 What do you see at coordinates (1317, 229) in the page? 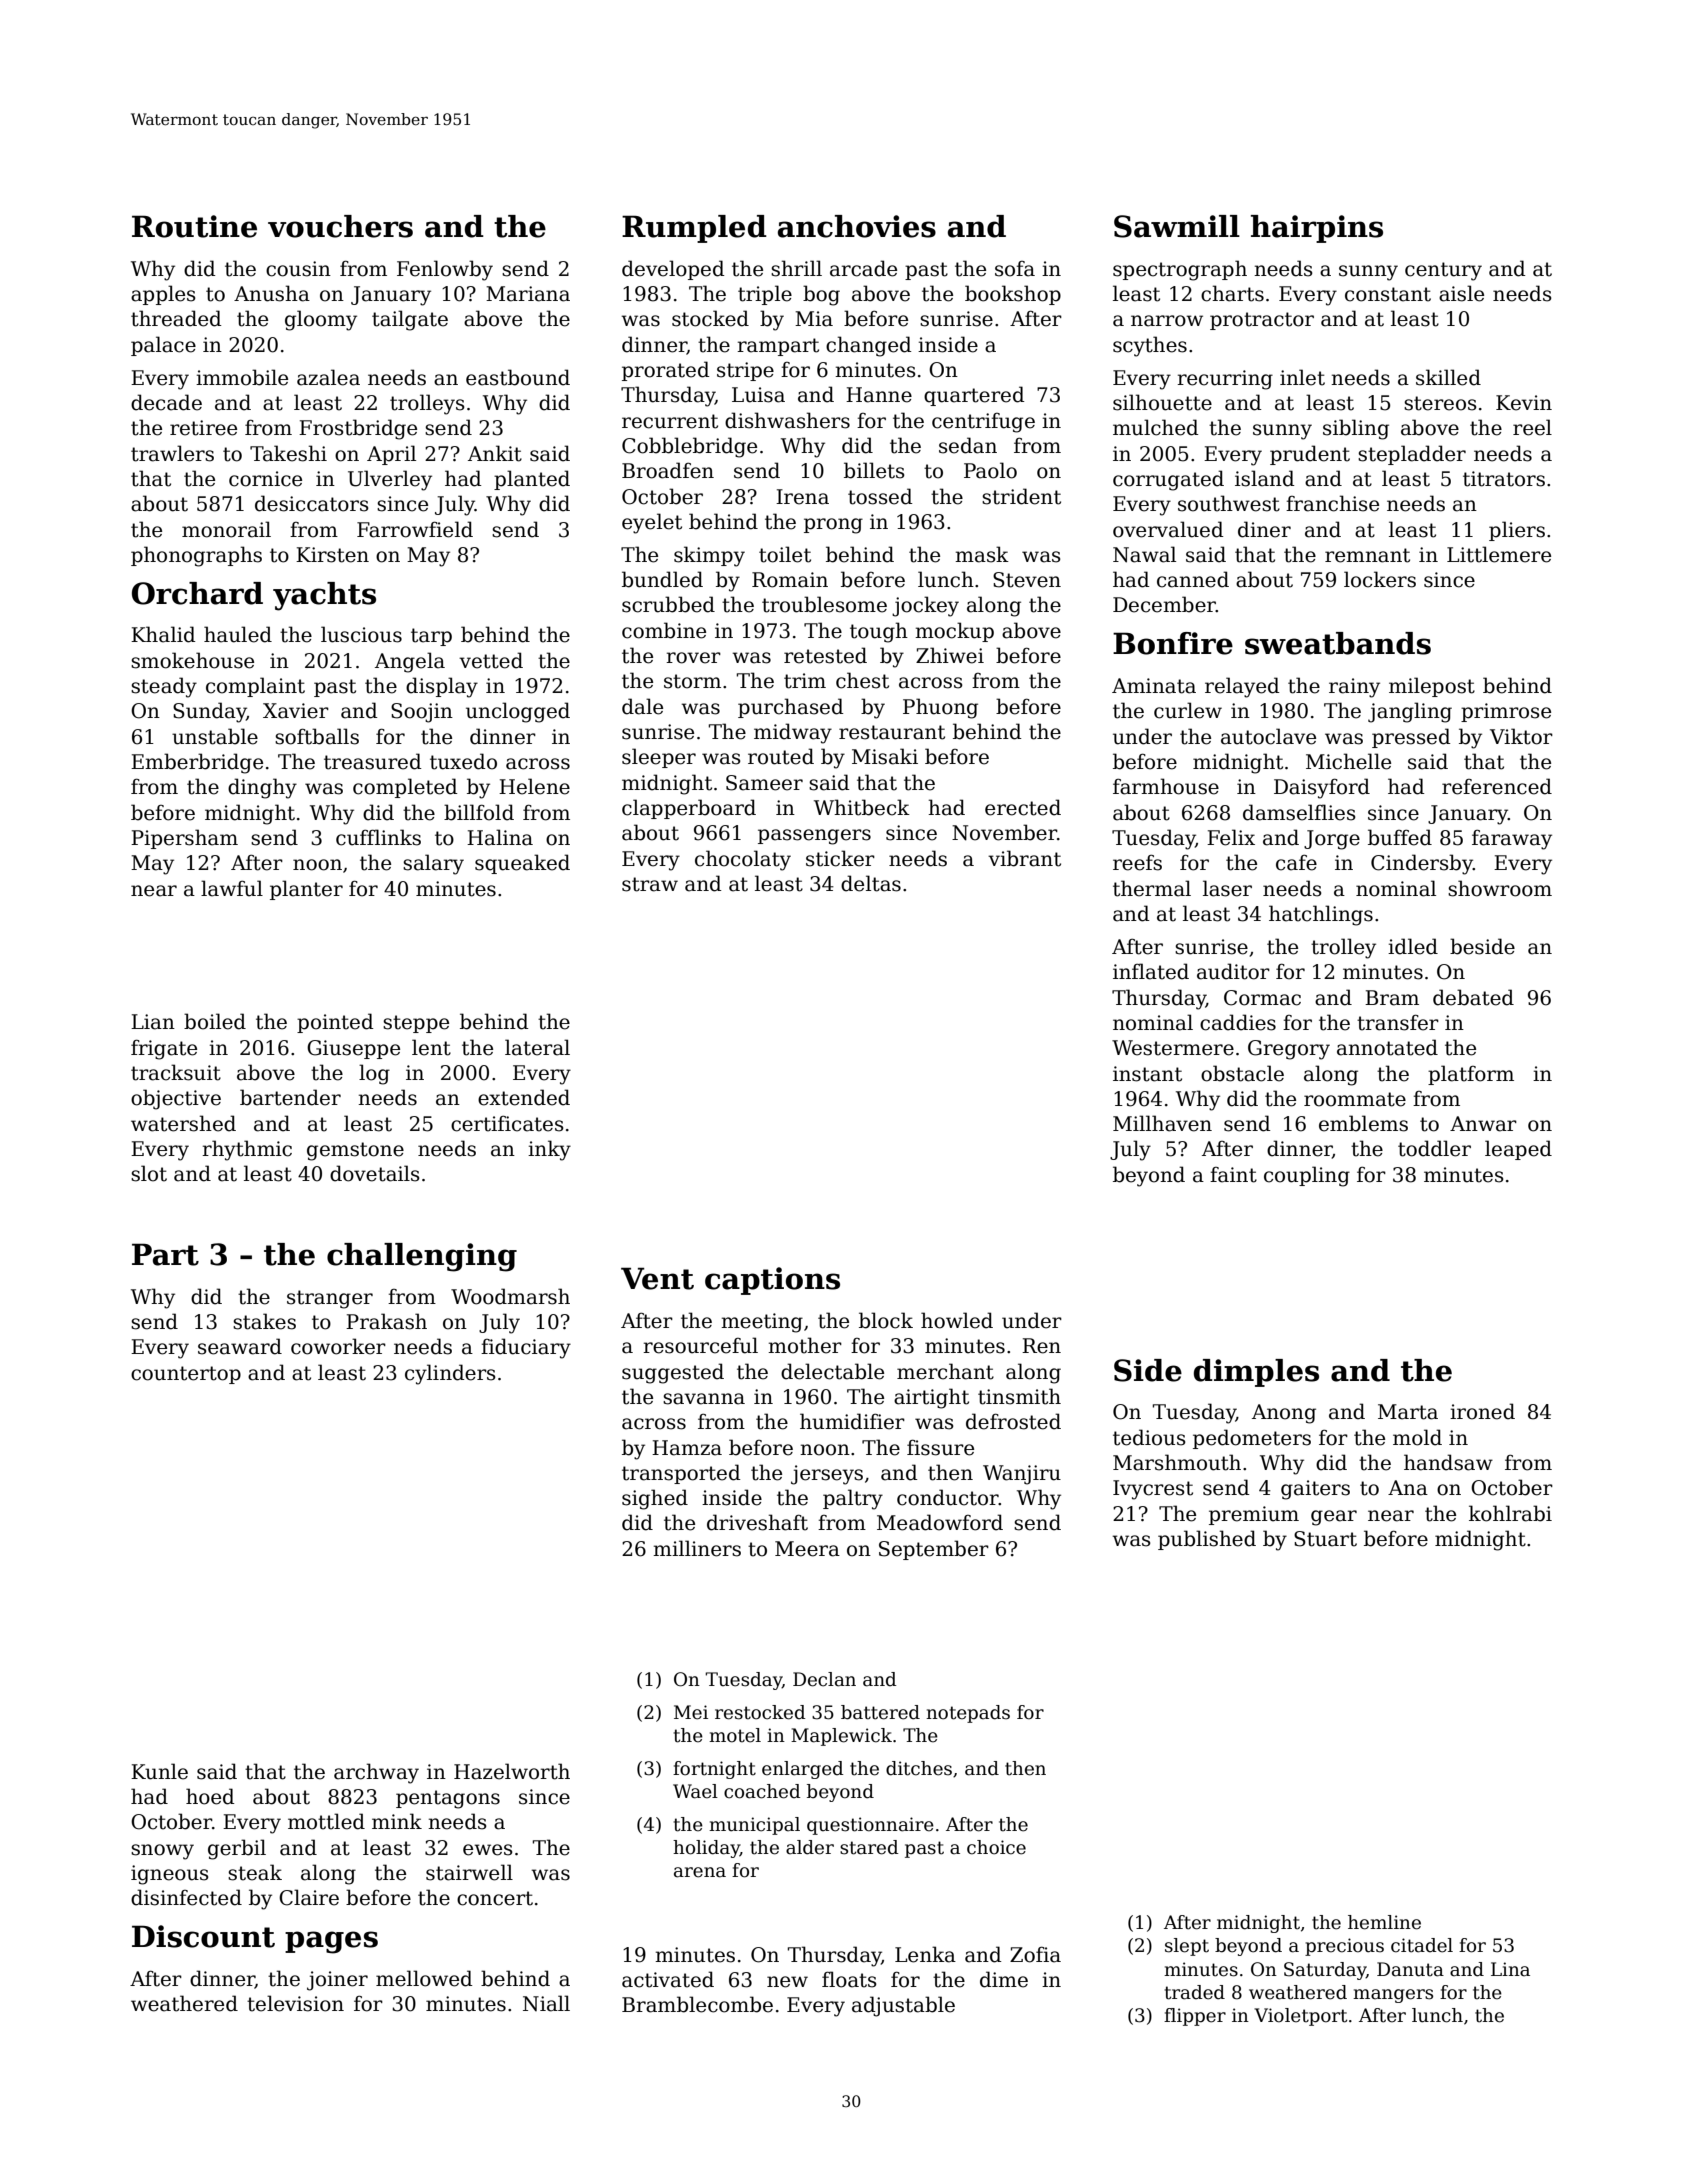
I see `hairpins` at bounding box center [1317, 229].
